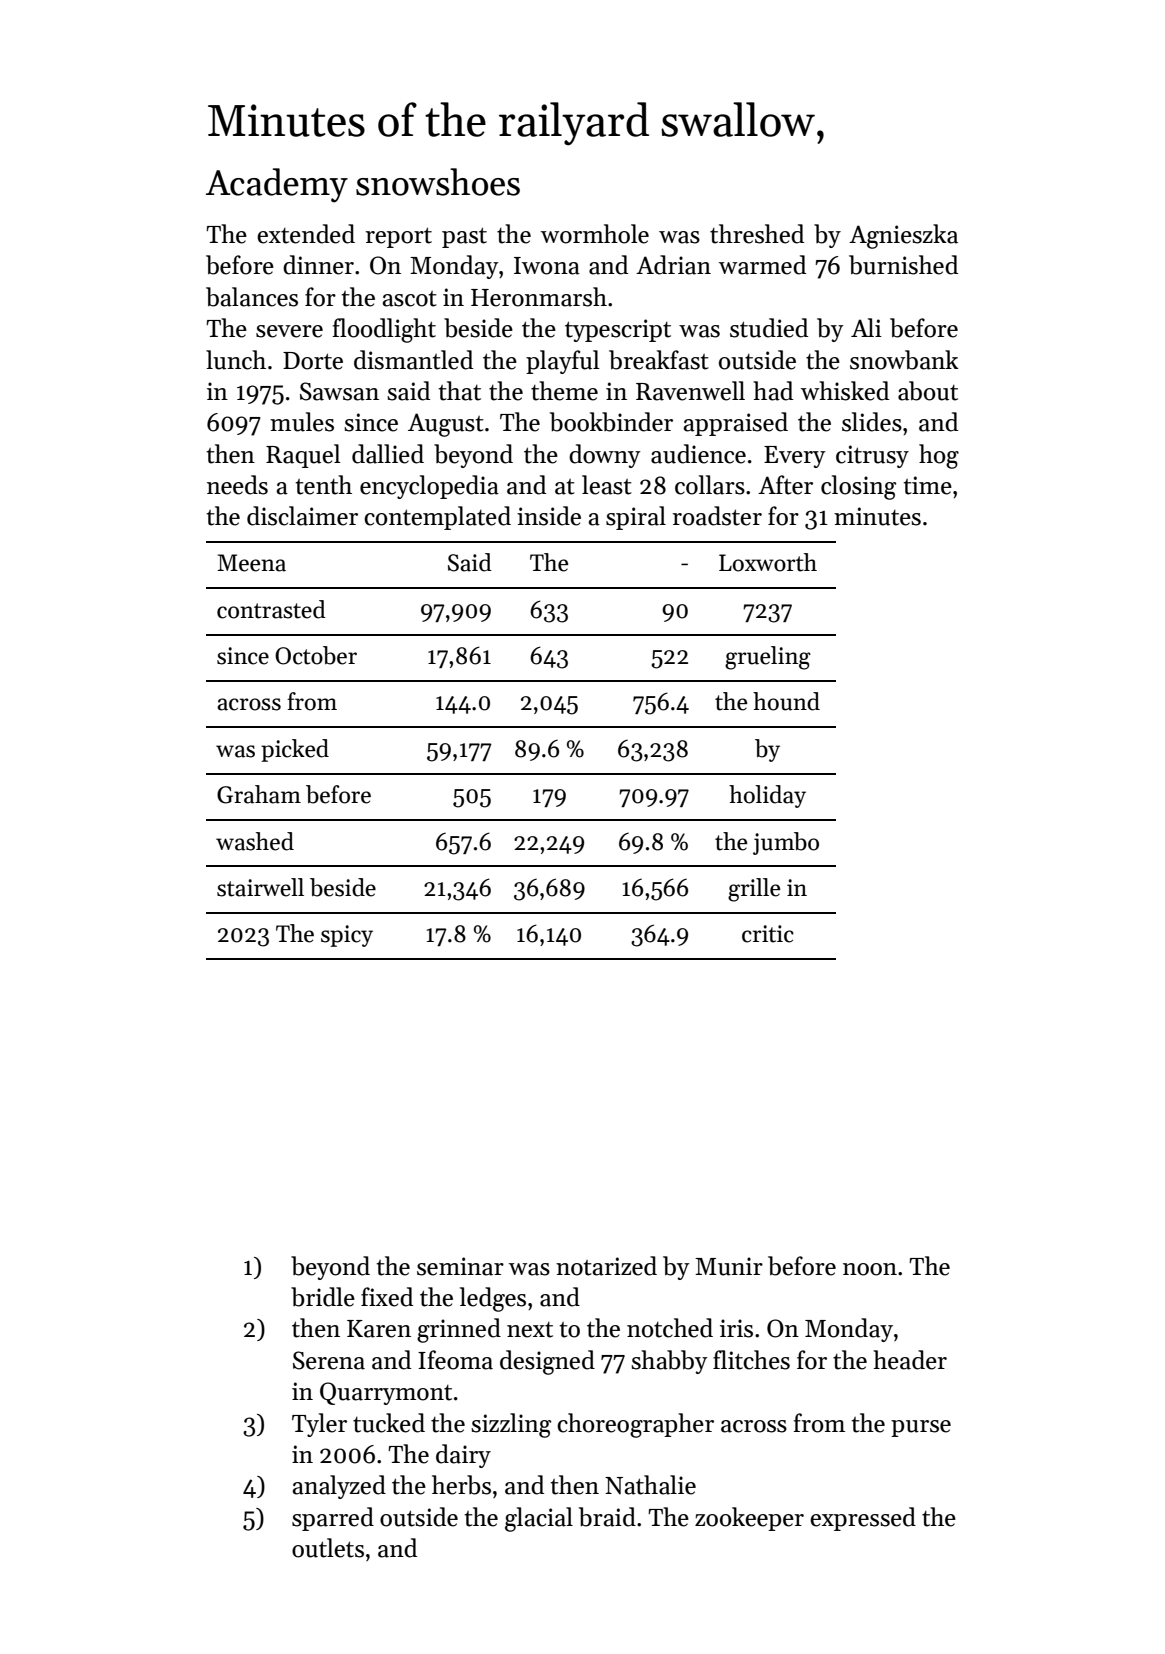 This document has width=1165, height=1654. I want to click on balances, so click(252, 297).
